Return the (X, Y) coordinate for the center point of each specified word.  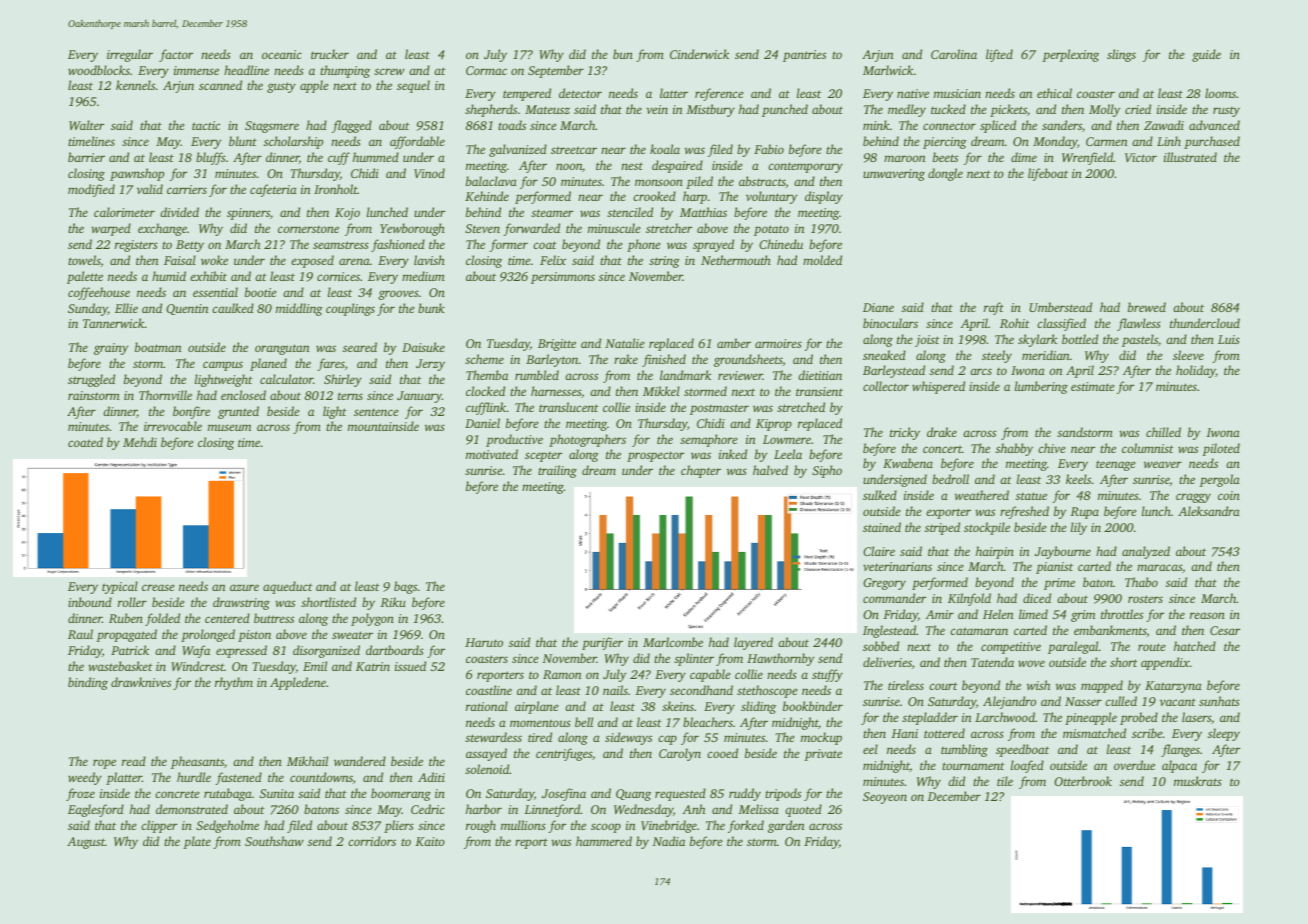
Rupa (1085, 513)
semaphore (708, 440)
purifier (602, 643)
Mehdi (140, 442)
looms (1220, 93)
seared (360, 347)
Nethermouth (736, 260)
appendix (1165, 663)
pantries (804, 56)
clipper (159, 826)
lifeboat (1048, 174)
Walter (86, 125)
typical (120, 587)
